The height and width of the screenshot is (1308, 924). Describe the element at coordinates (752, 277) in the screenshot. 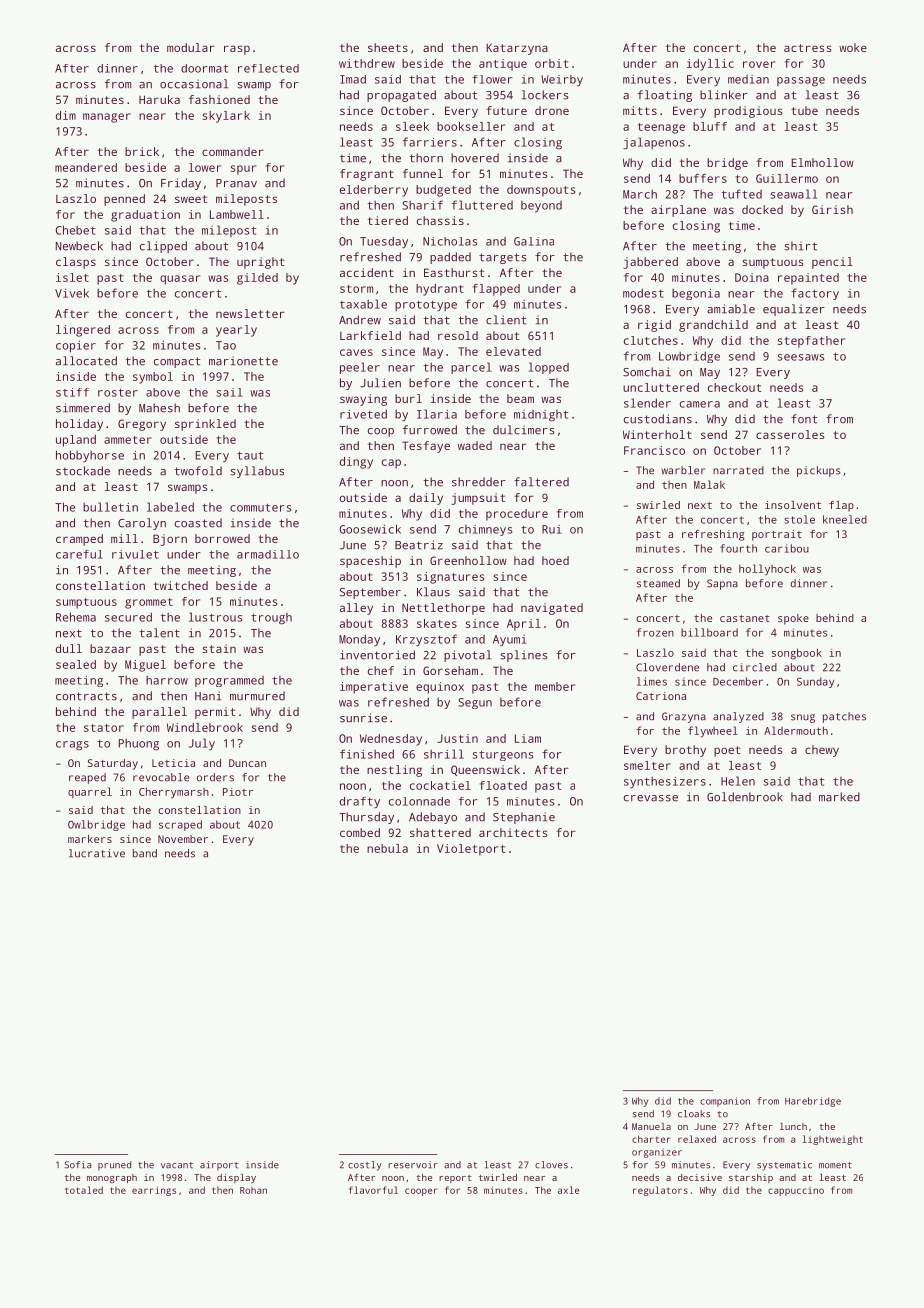

I see `Doina` at that location.
